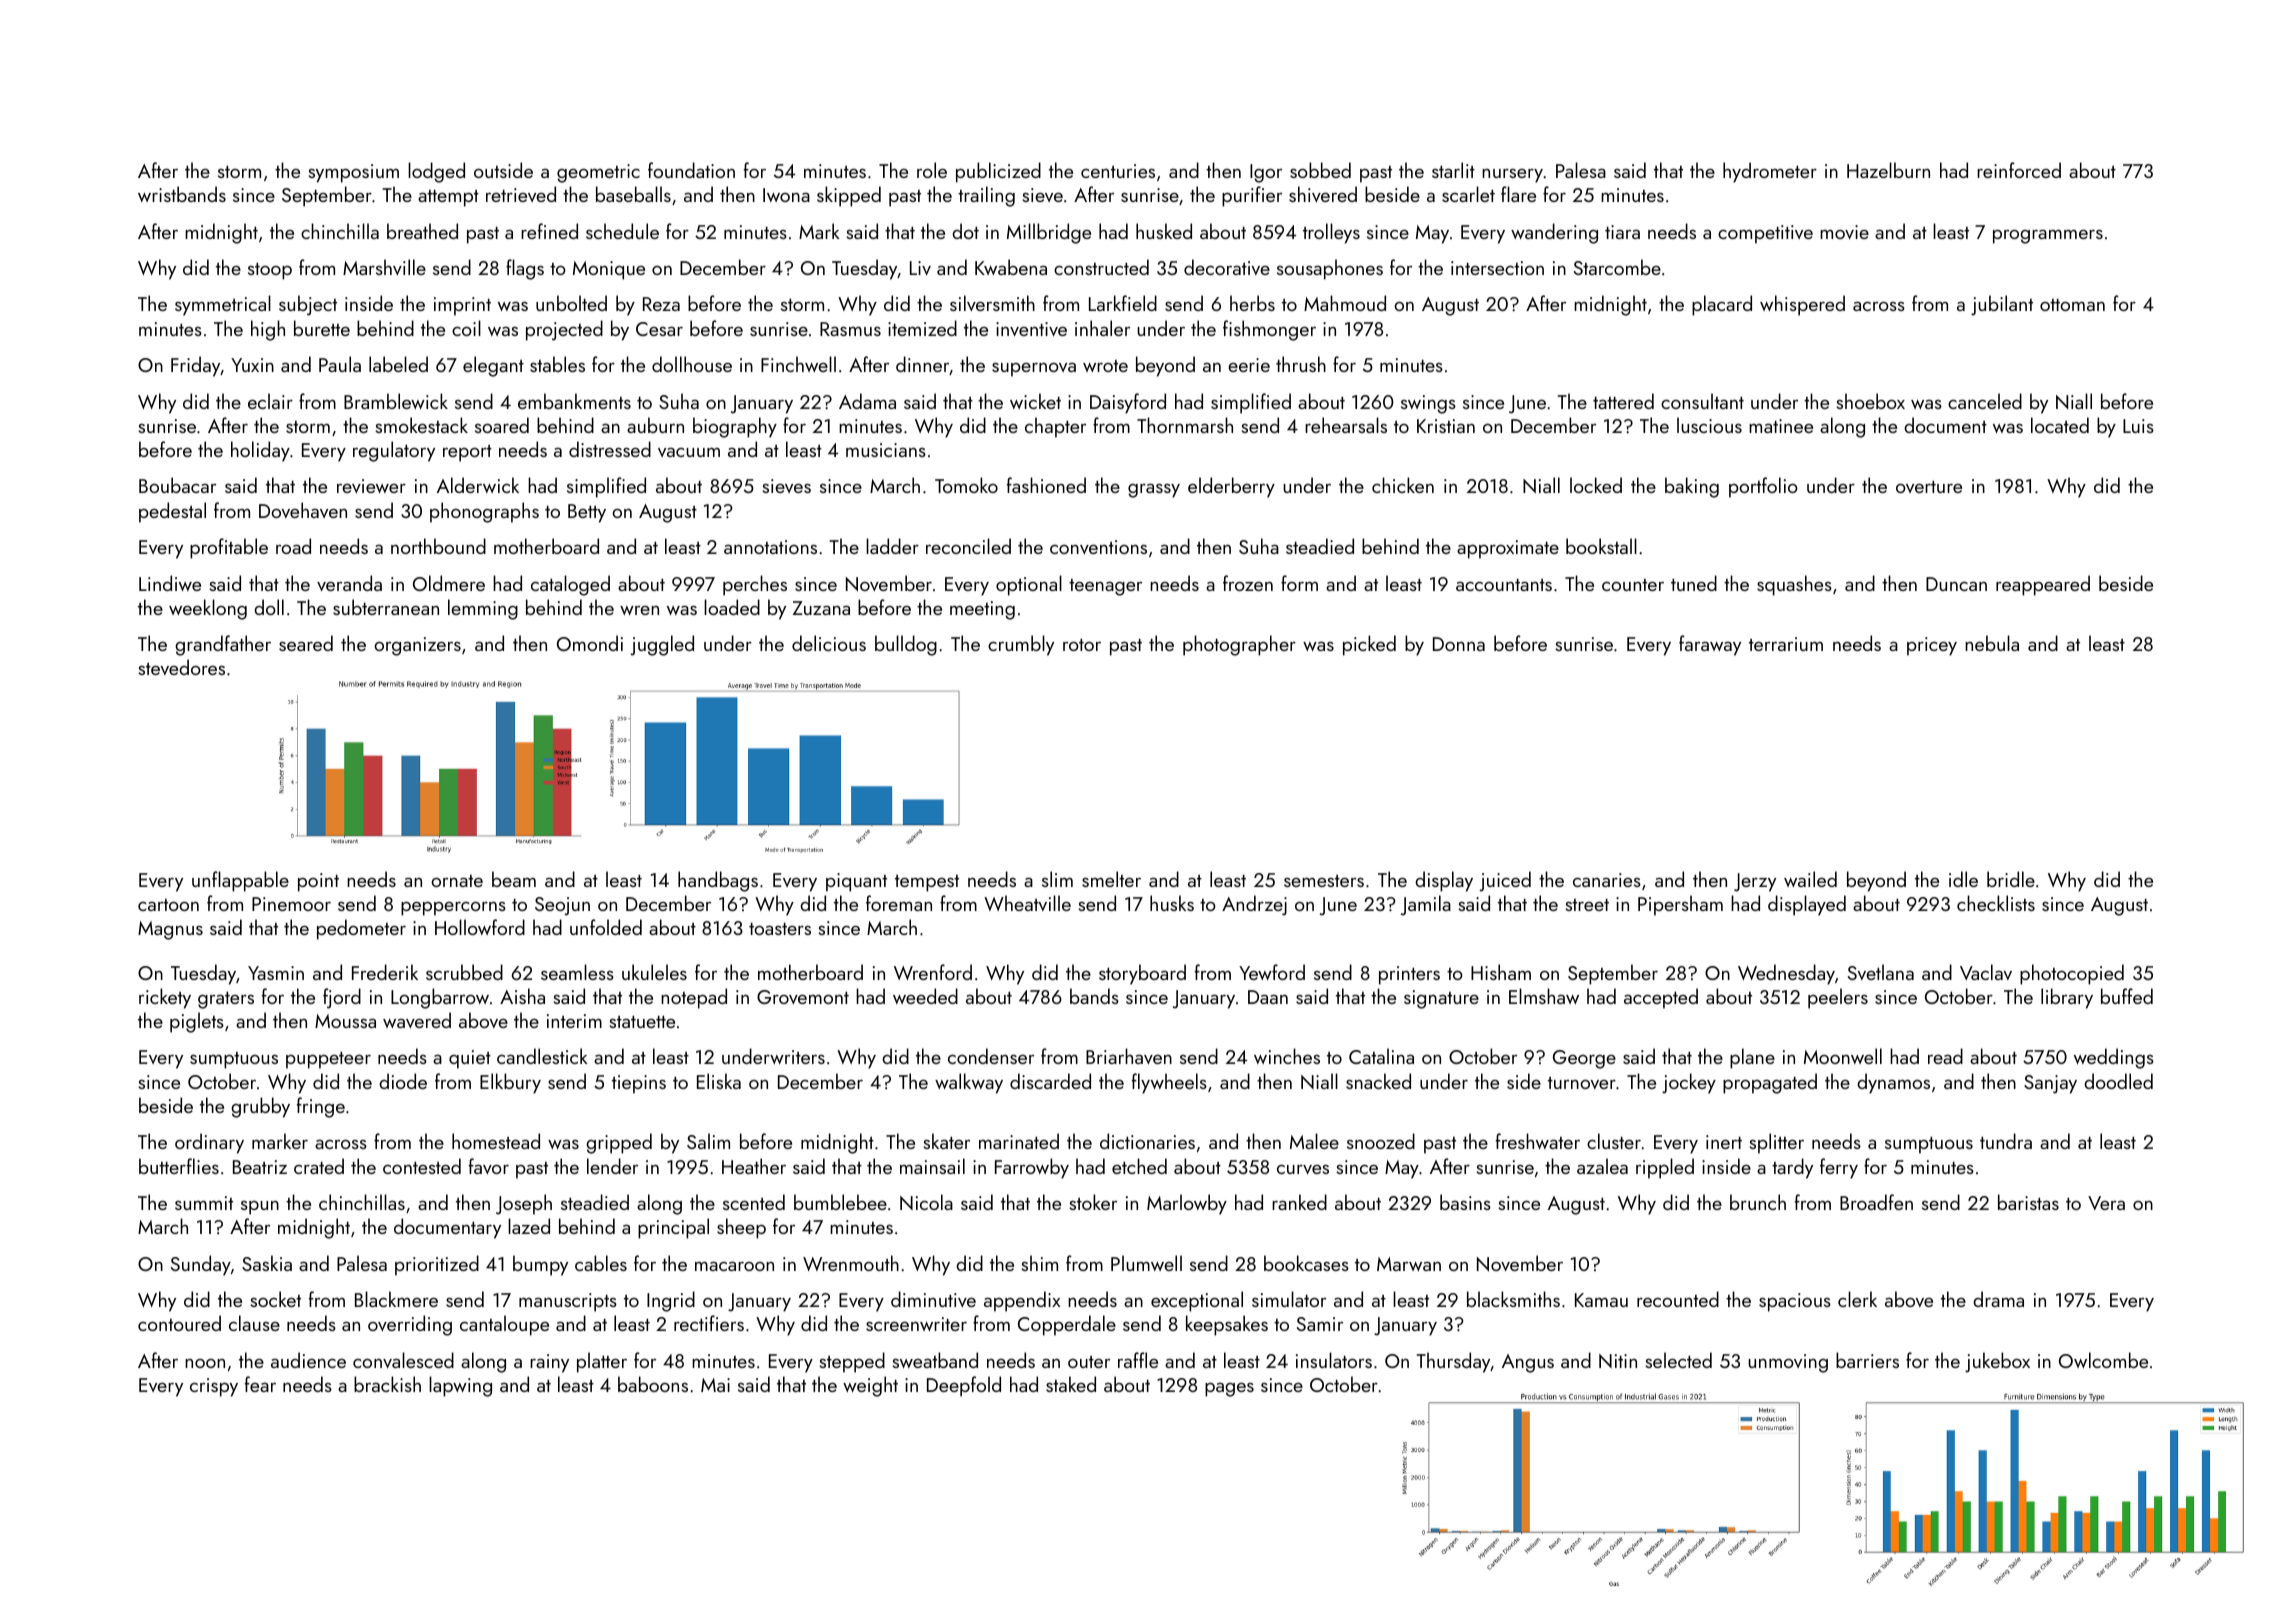  Describe the element at coordinates (1678, 1360) in the document. I see `selected` at that location.
